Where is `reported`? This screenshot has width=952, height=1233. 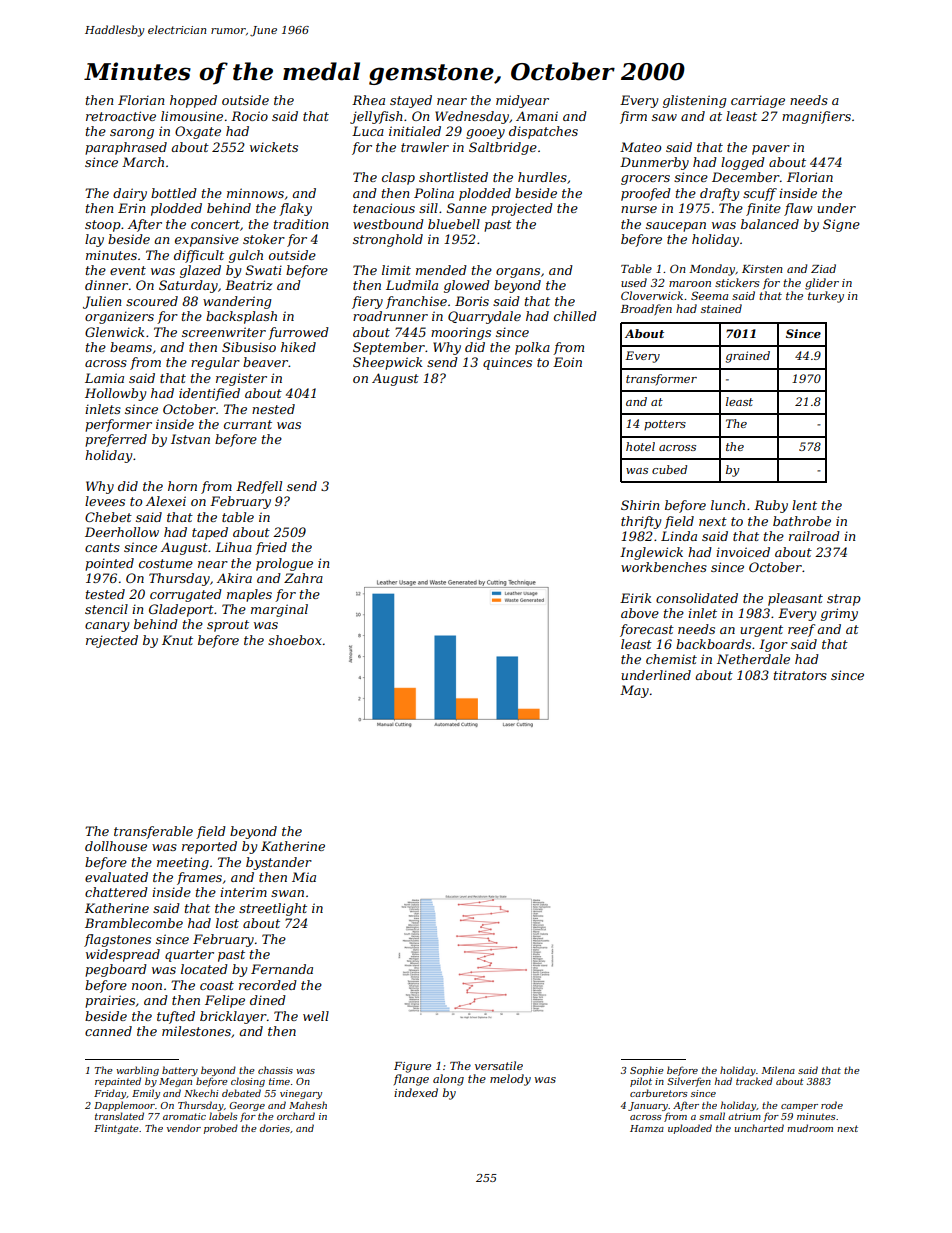 reported is located at coordinates (209, 847).
